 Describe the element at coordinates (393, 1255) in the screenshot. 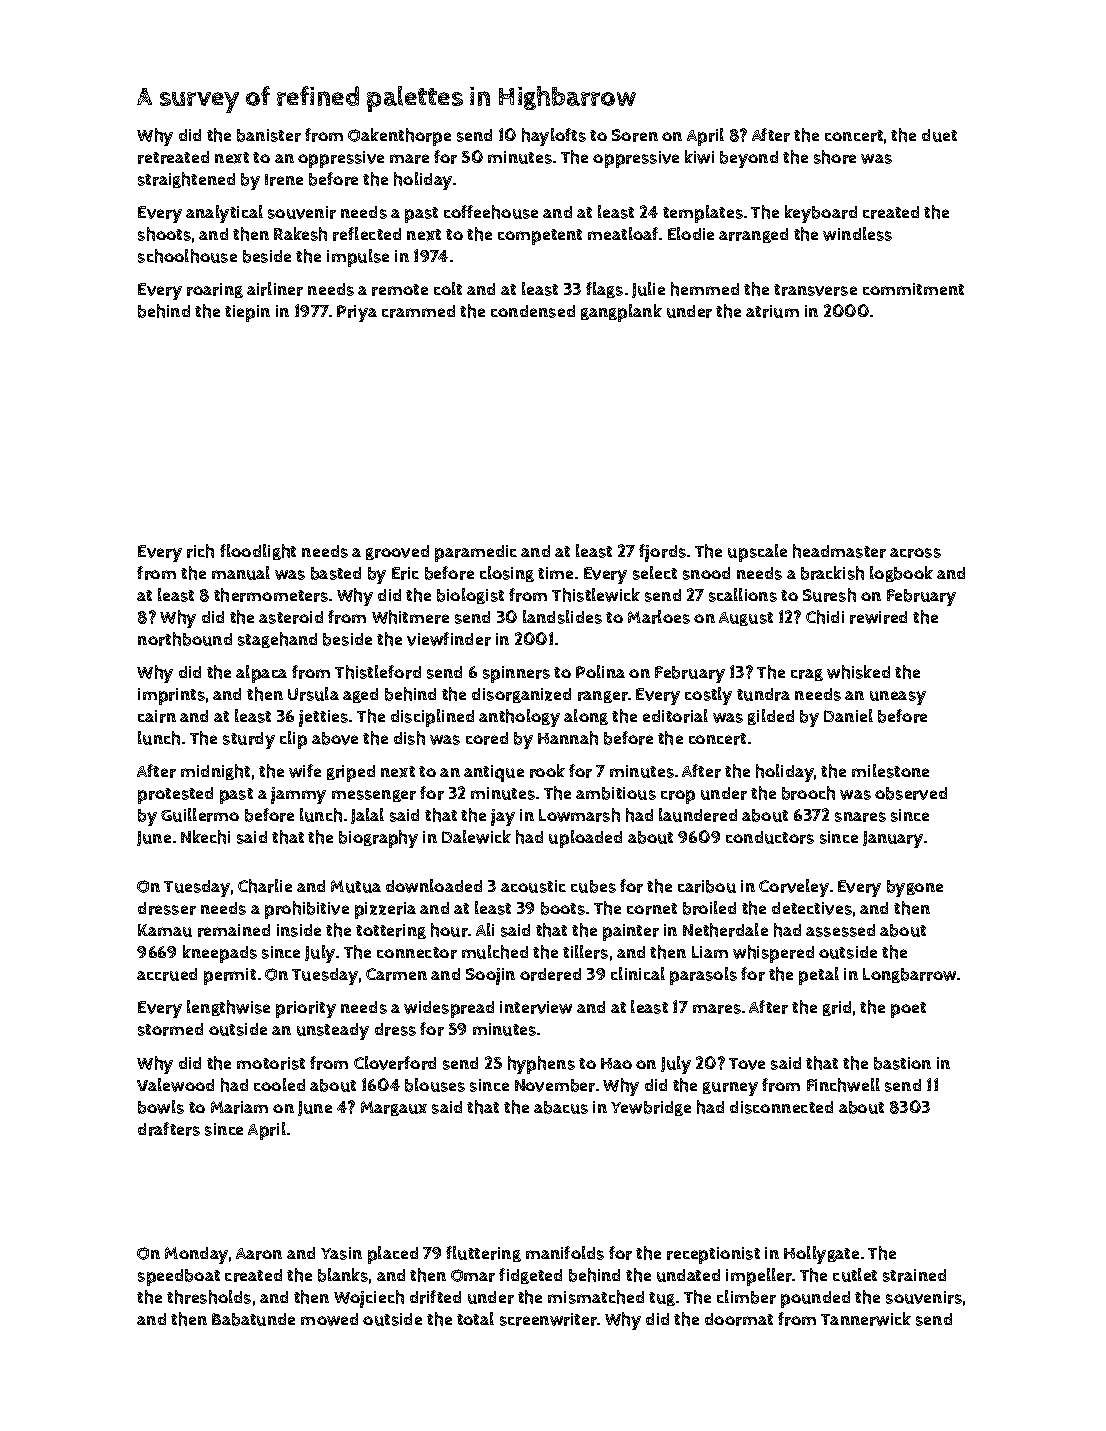

I see `placed` at that location.
